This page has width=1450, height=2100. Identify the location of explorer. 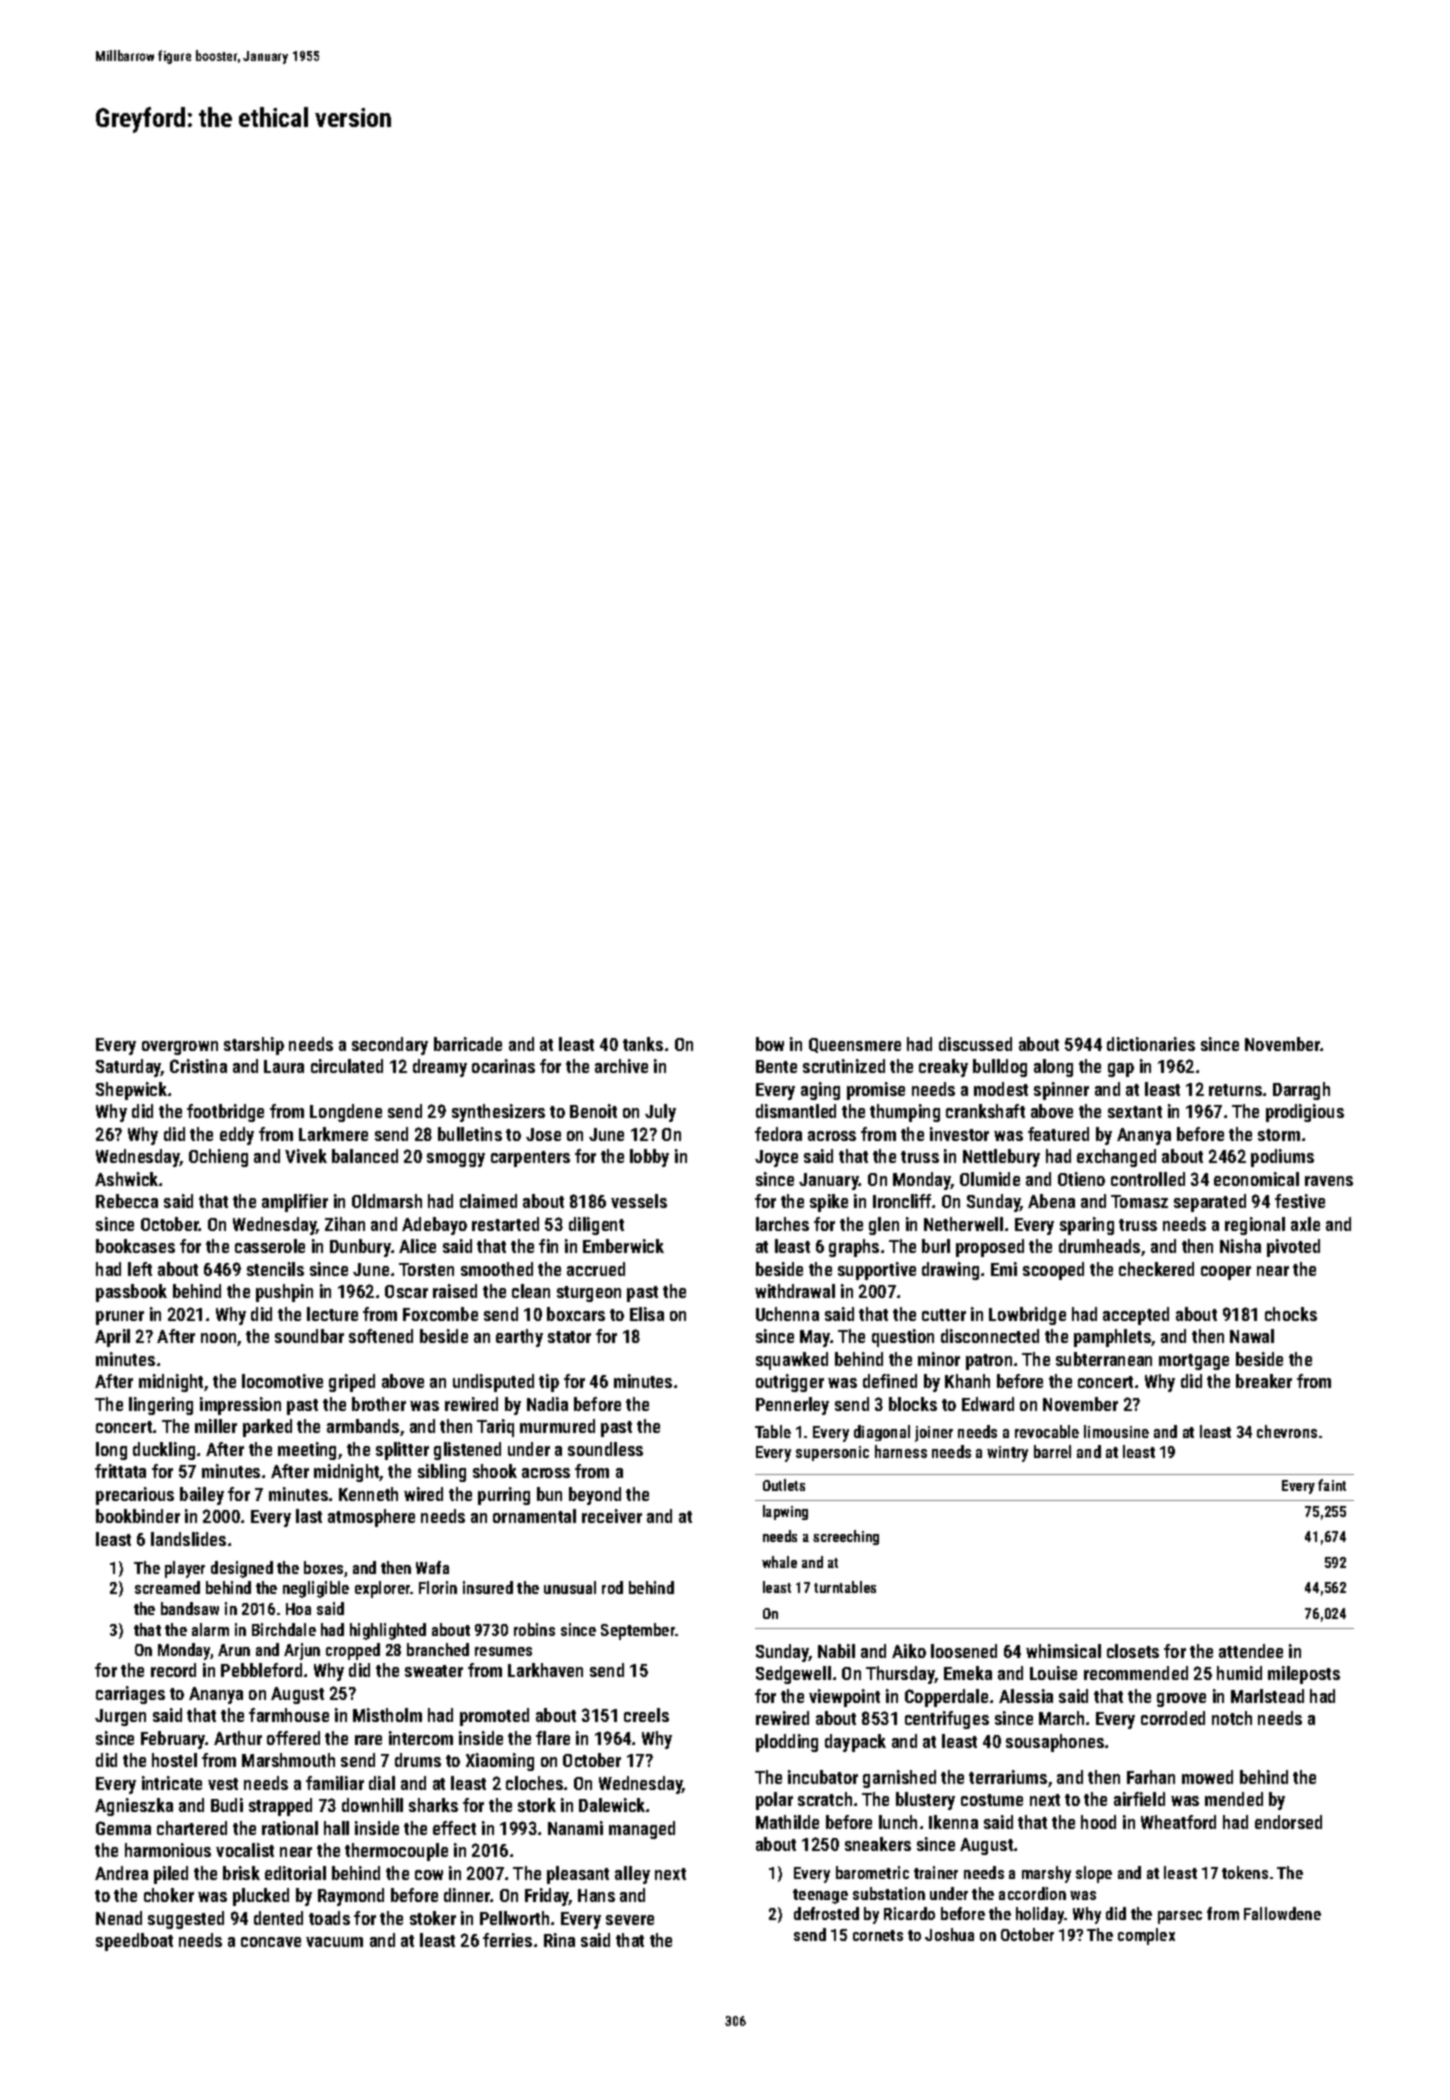
(383, 1589).
